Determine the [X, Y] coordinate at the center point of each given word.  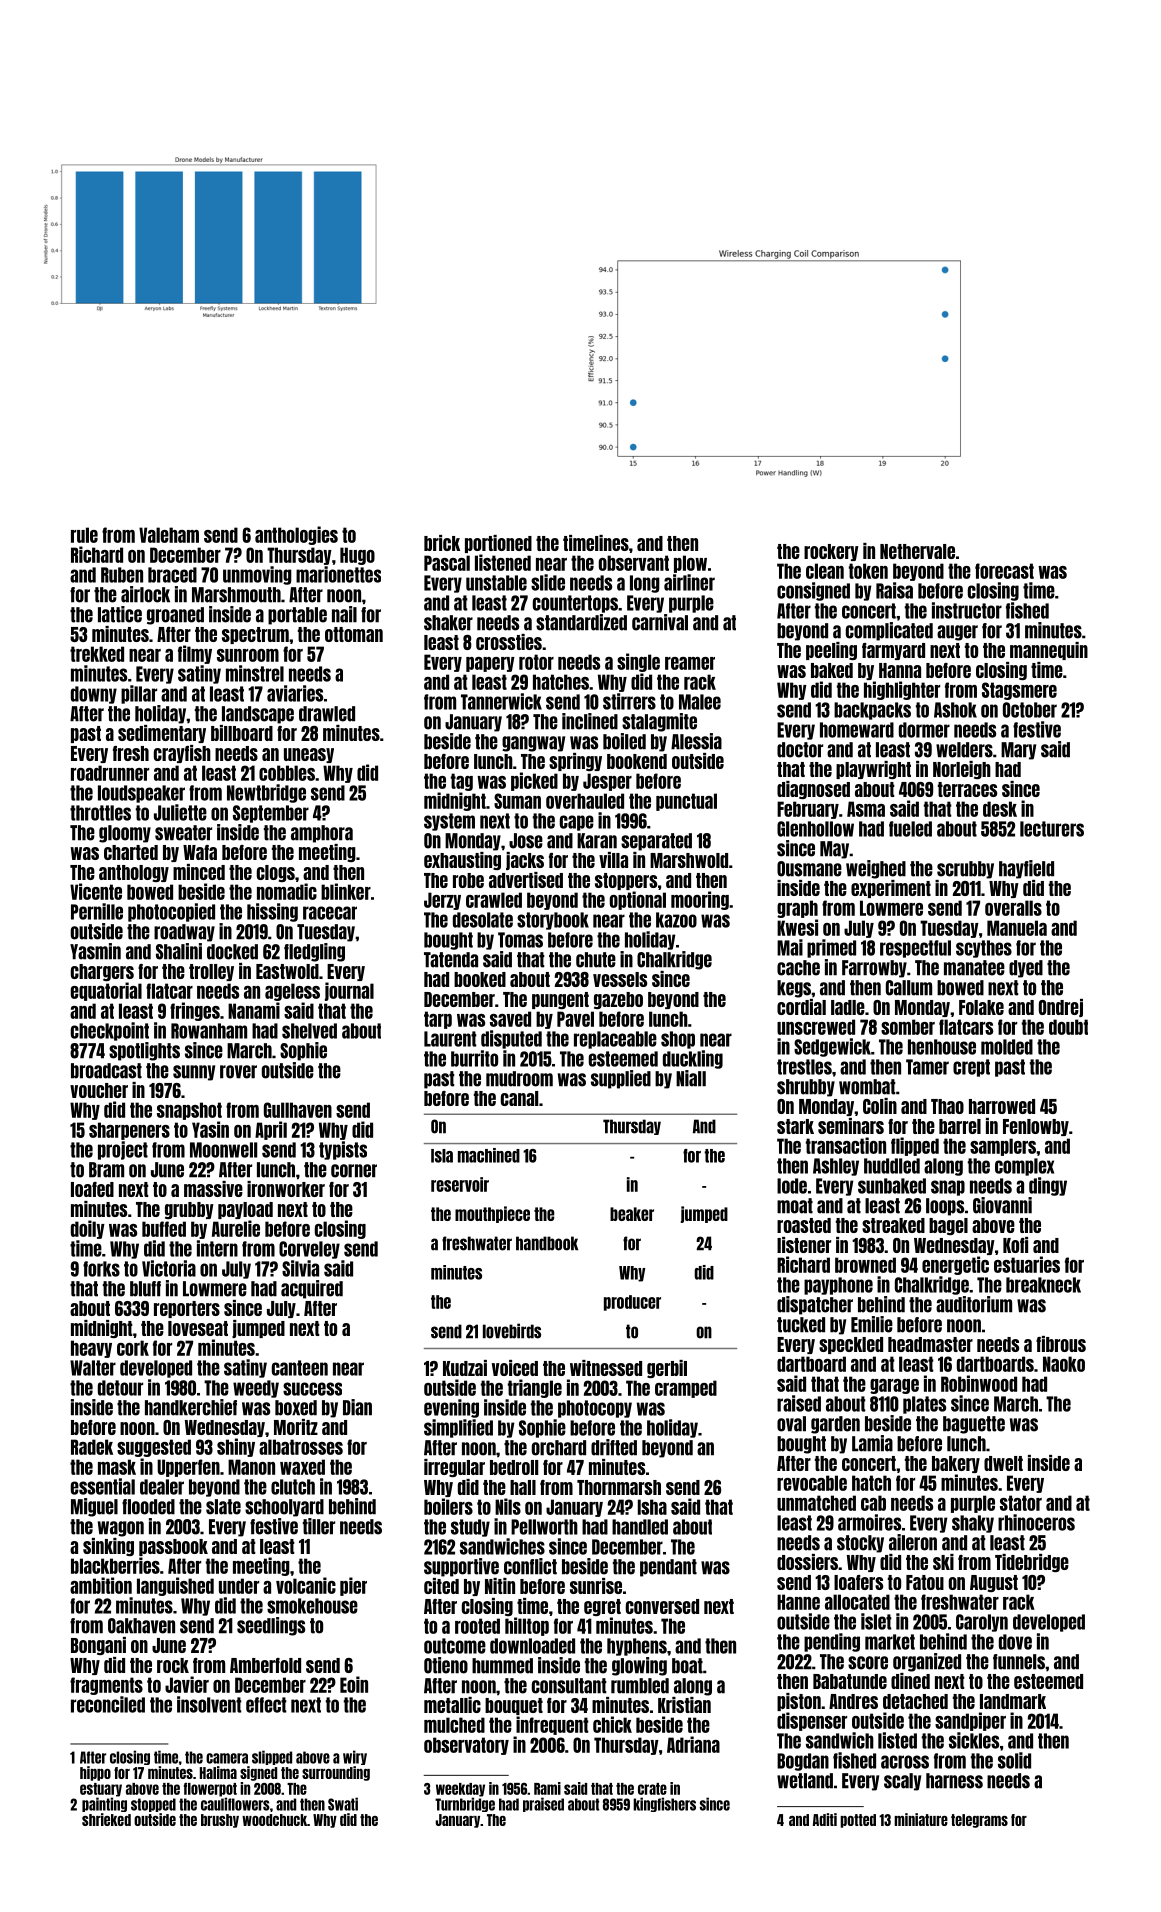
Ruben [122, 575]
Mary [1018, 751]
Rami [547, 1788]
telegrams [979, 1821]
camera [227, 1758]
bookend [637, 761]
